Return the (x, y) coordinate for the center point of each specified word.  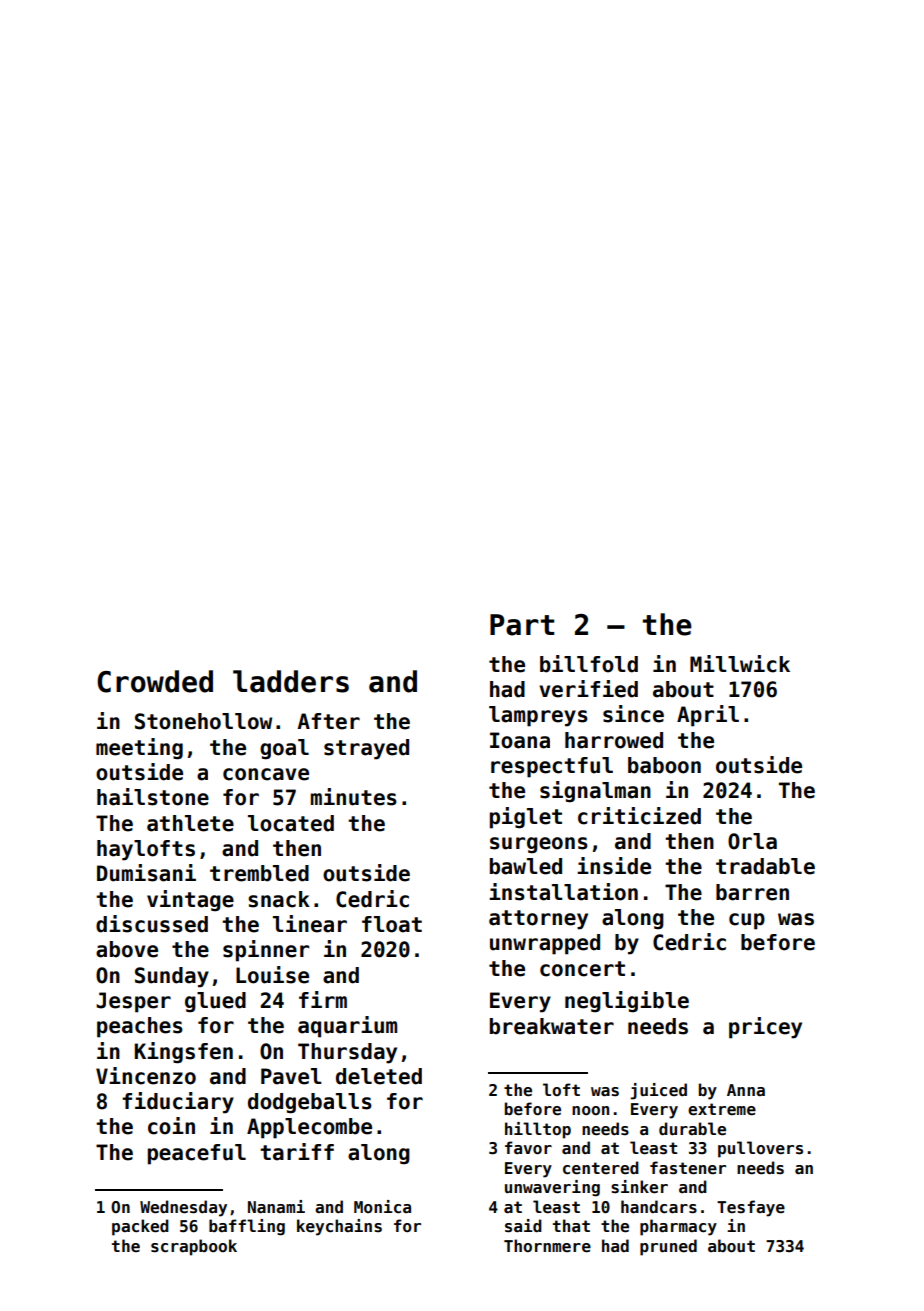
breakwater (552, 1026)
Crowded (155, 681)
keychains (339, 1227)
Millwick (740, 664)
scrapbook (194, 1247)
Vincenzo (146, 1076)
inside (614, 866)
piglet (526, 818)
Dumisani (146, 873)
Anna (746, 1090)
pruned (668, 1247)
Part (522, 625)
